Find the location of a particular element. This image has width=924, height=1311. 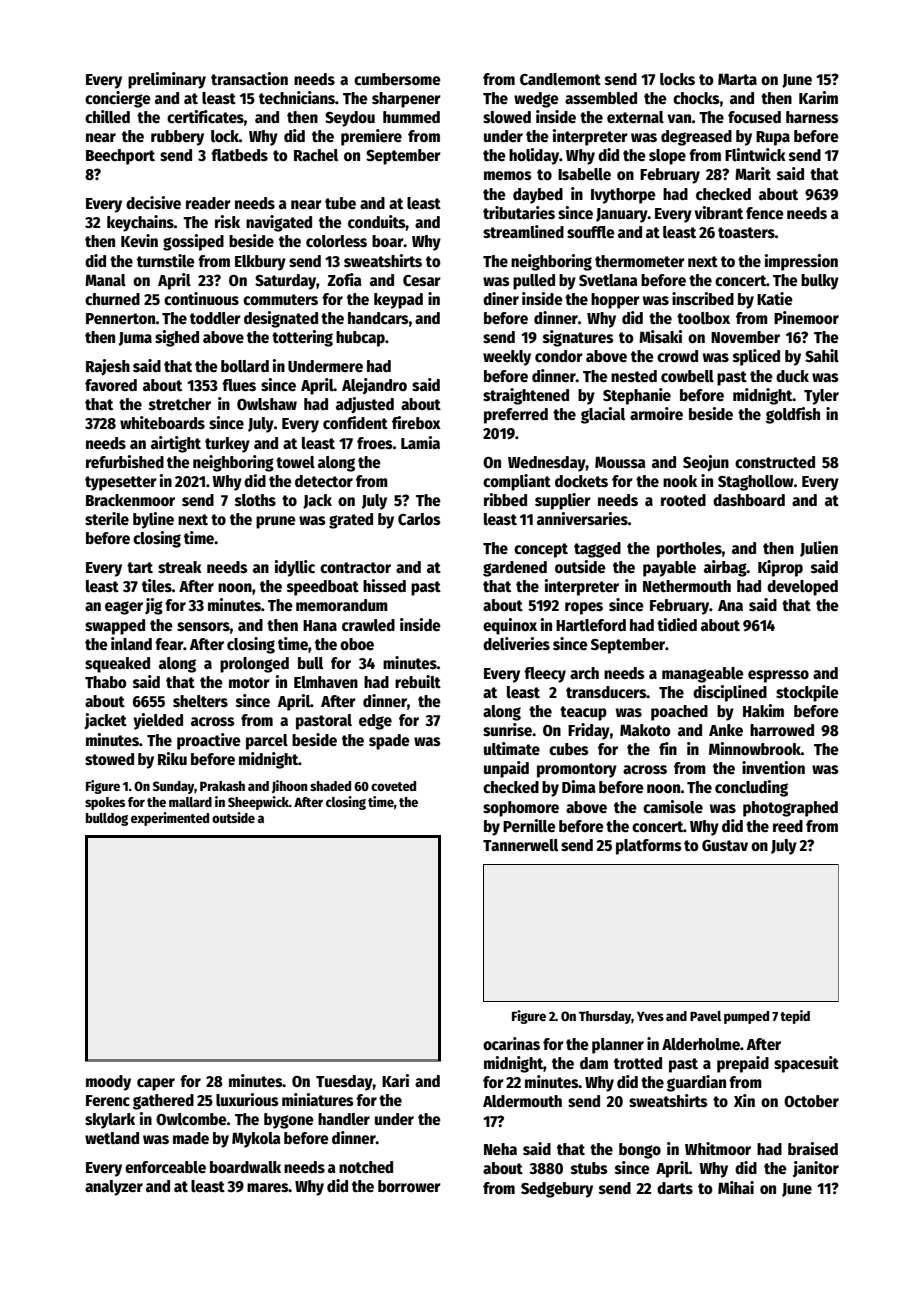

caper is located at coordinates (156, 1084).
